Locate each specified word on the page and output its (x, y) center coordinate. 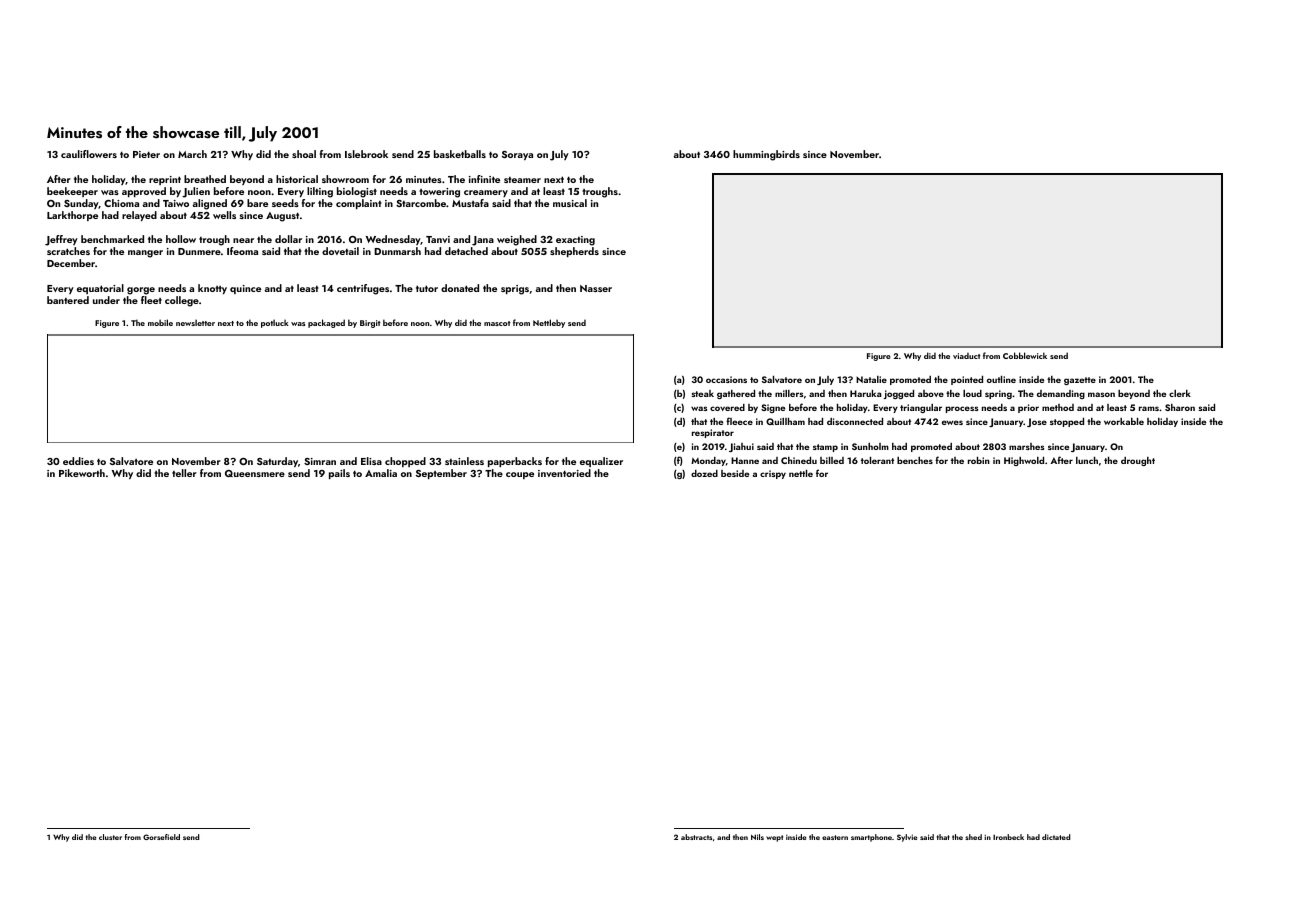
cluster (110, 837)
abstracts (696, 837)
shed (973, 837)
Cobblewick (1025, 355)
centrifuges (363, 289)
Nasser (596, 288)
